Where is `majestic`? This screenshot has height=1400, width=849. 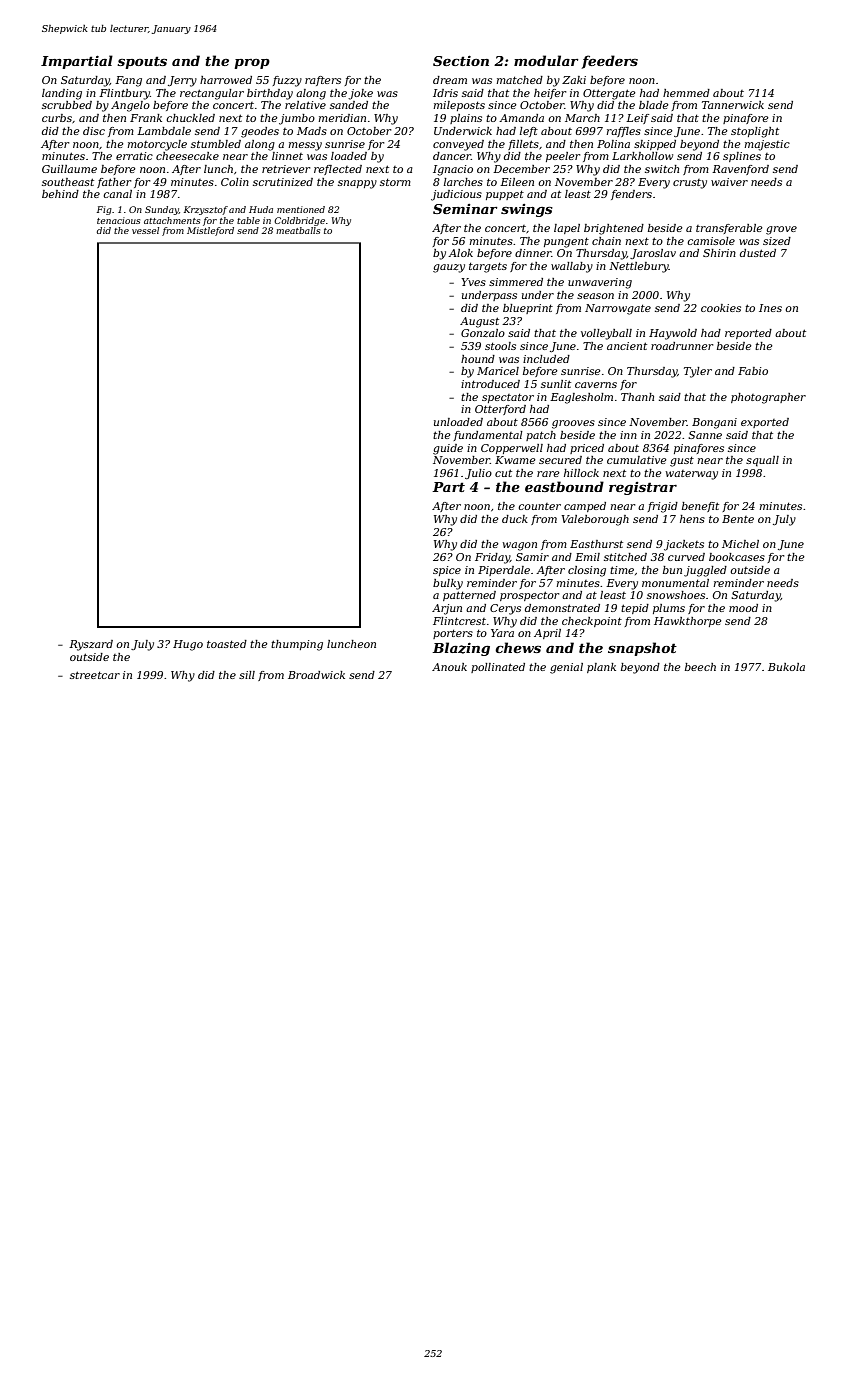 majestic is located at coordinates (767, 145).
